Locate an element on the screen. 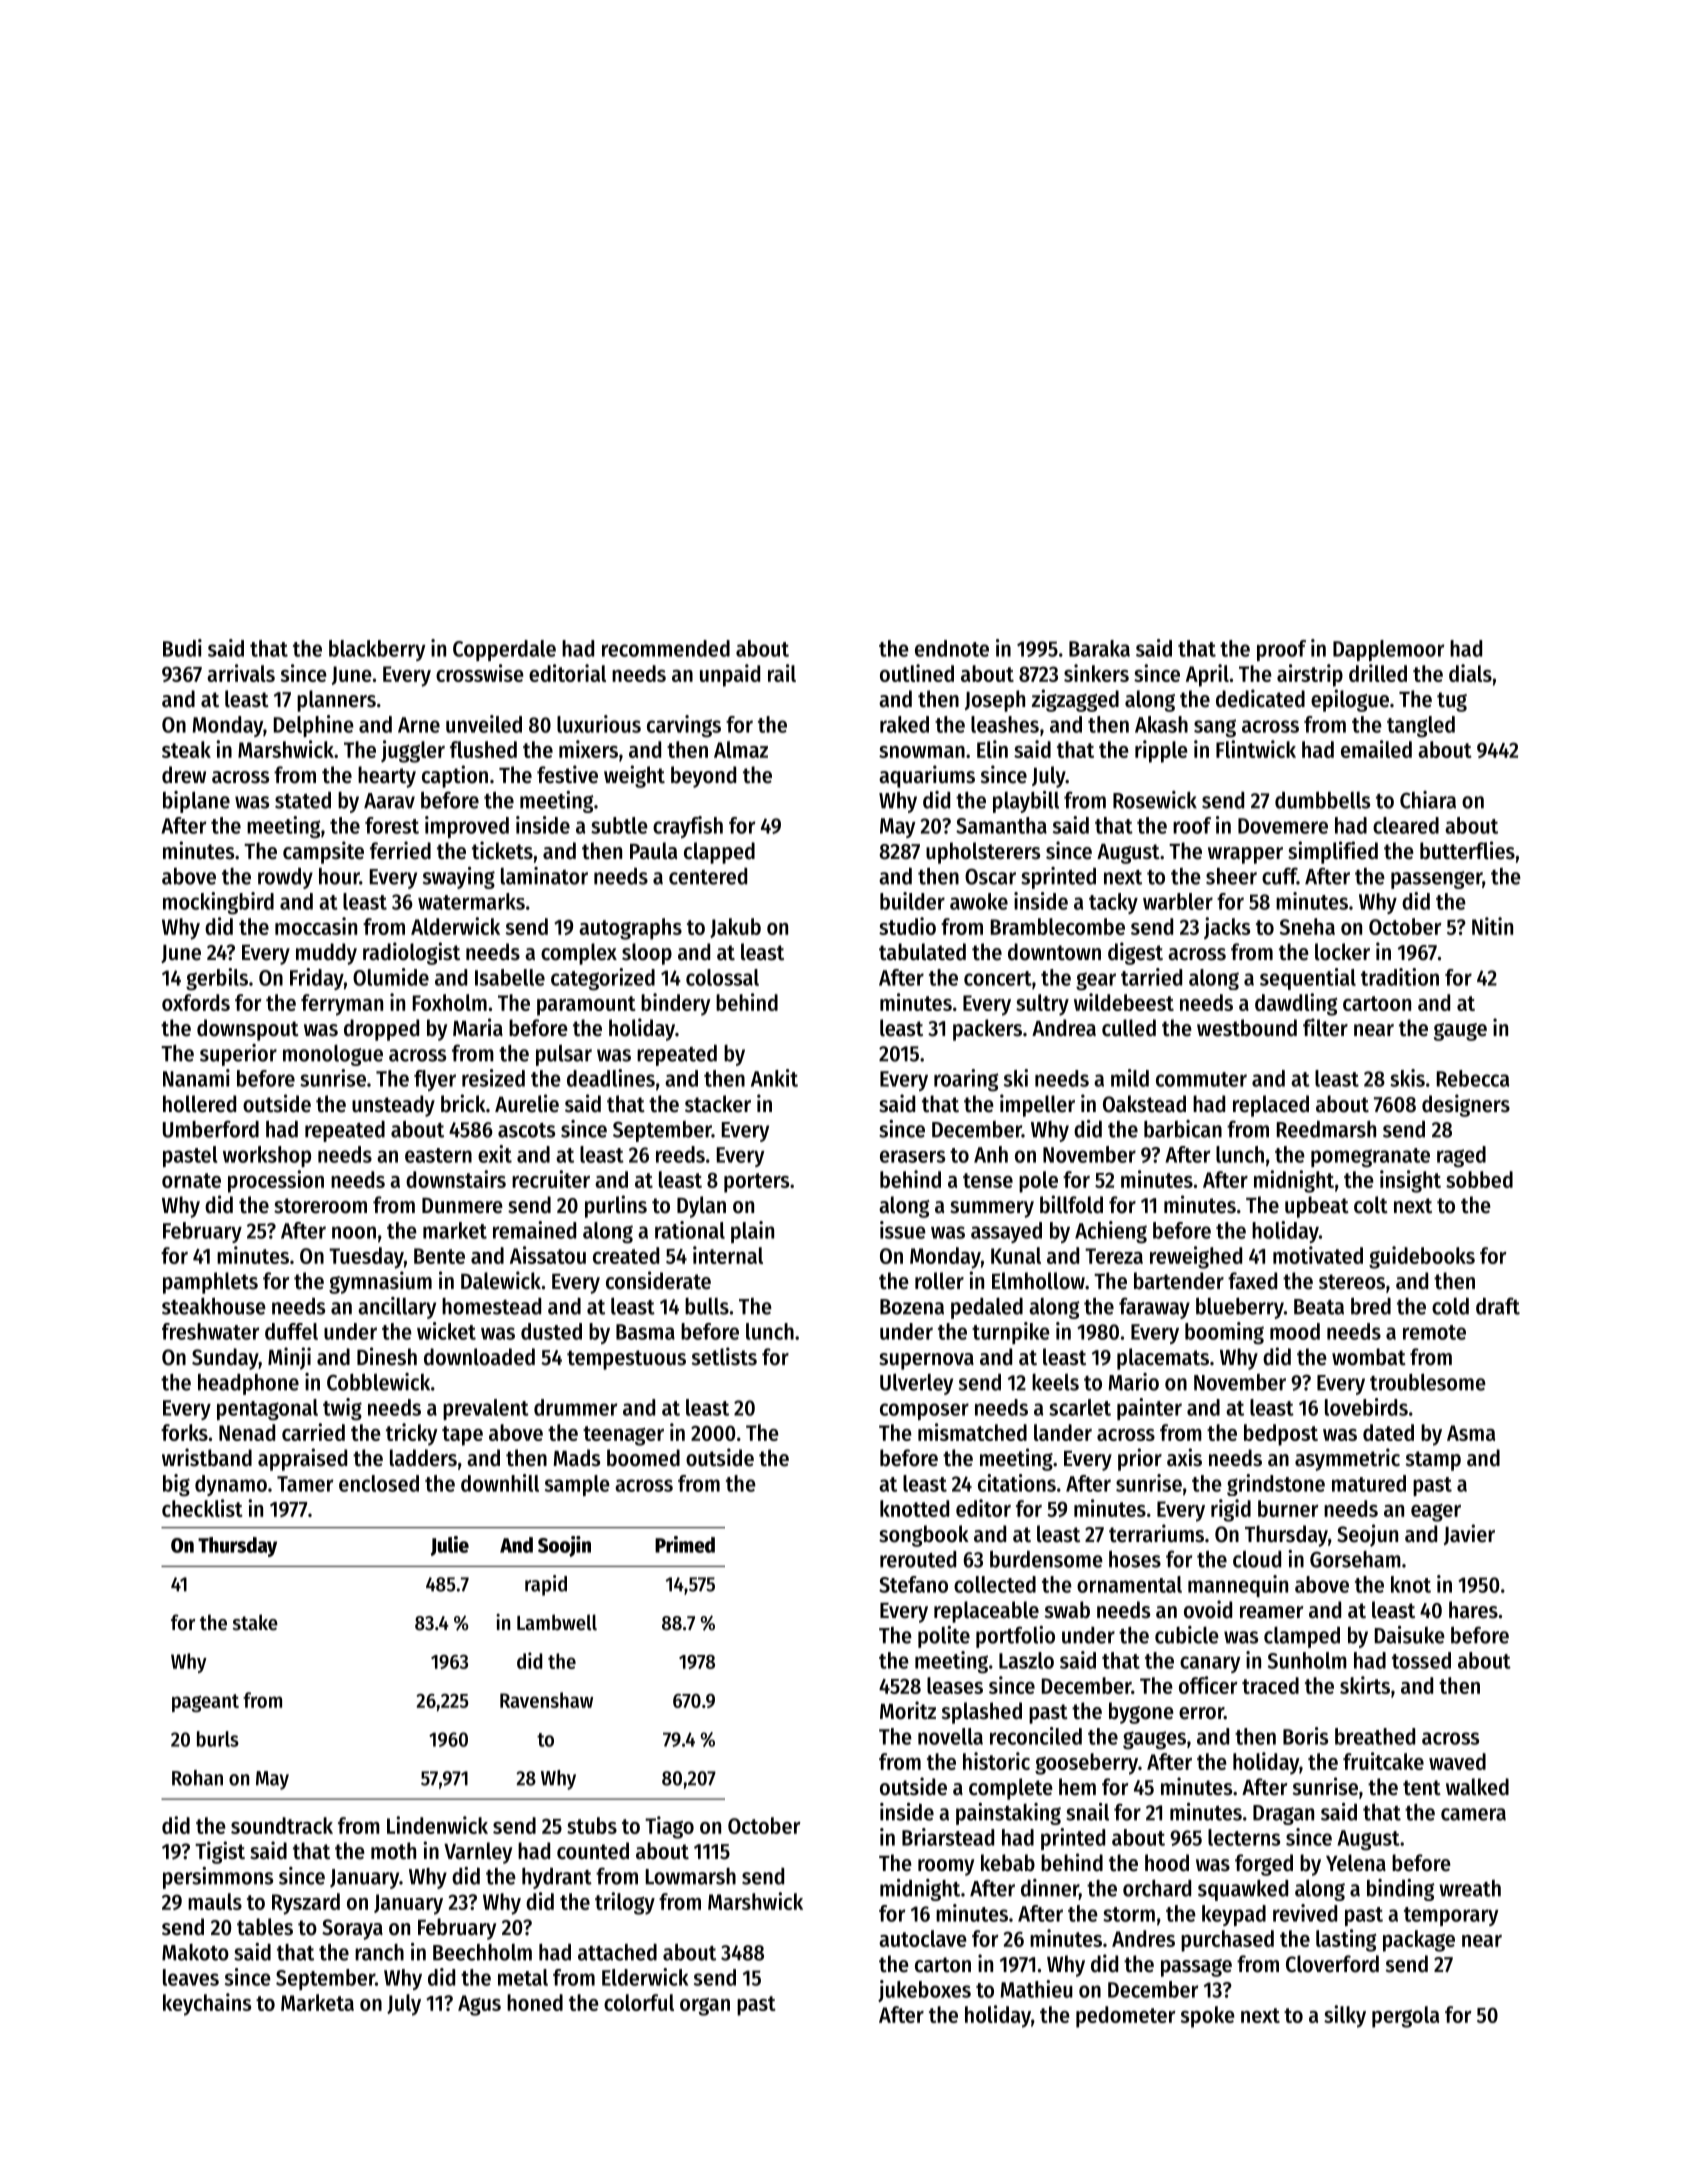  tug is located at coordinates (1452, 702).
